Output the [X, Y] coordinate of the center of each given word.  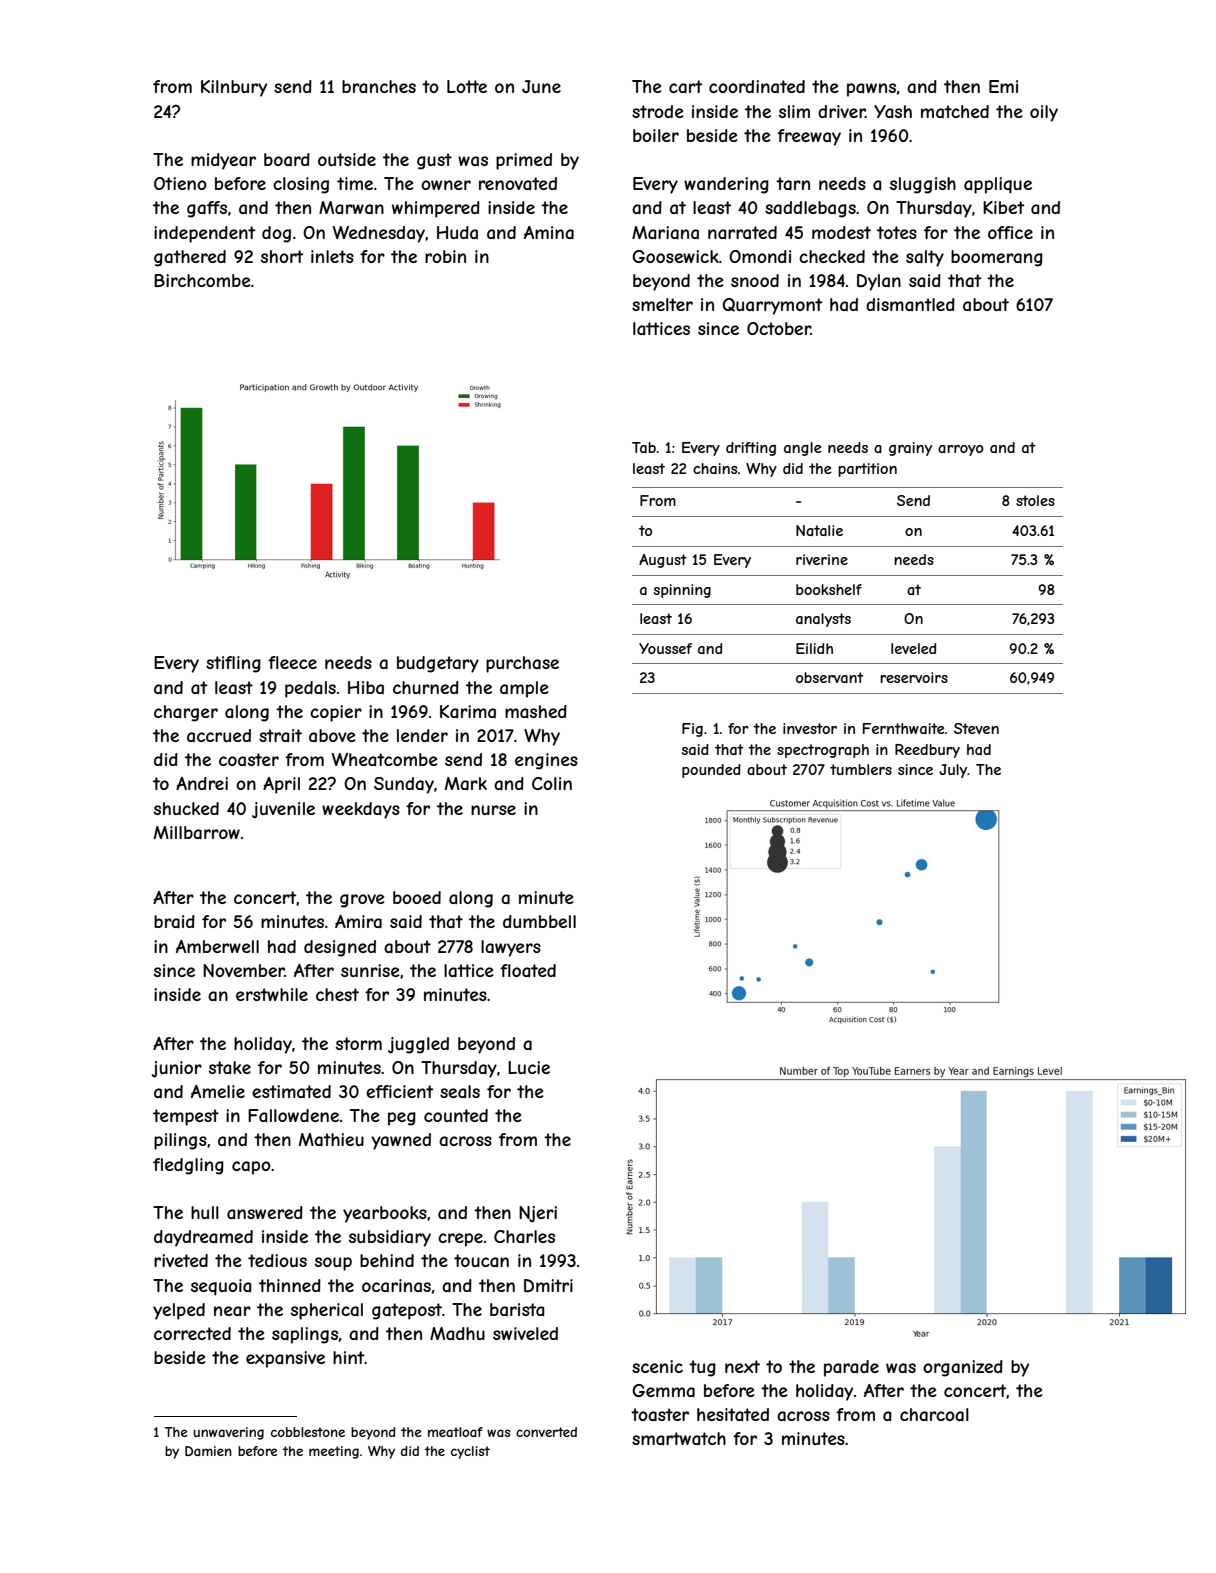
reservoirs [914, 677]
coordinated [757, 86]
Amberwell [217, 946]
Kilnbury [234, 88]
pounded [711, 771]
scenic [657, 1366]
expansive [285, 1359]
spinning [682, 591]
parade [851, 1368]
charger [186, 713]
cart [685, 86]
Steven [976, 728]
